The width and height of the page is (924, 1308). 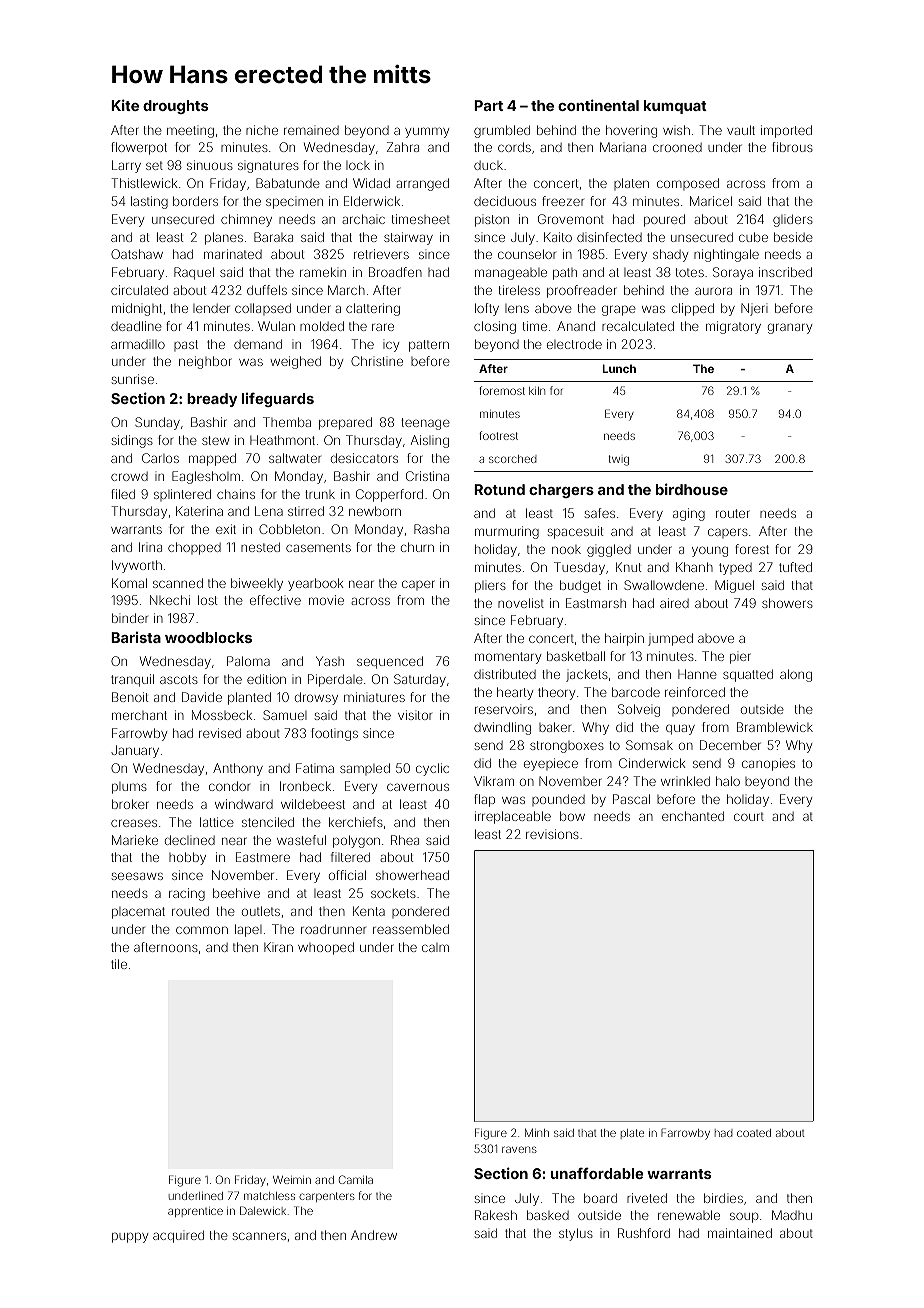 What do you see at coordinates (693, 816) in the page?
I see `enchanted` at bounding box center [693, 816].
